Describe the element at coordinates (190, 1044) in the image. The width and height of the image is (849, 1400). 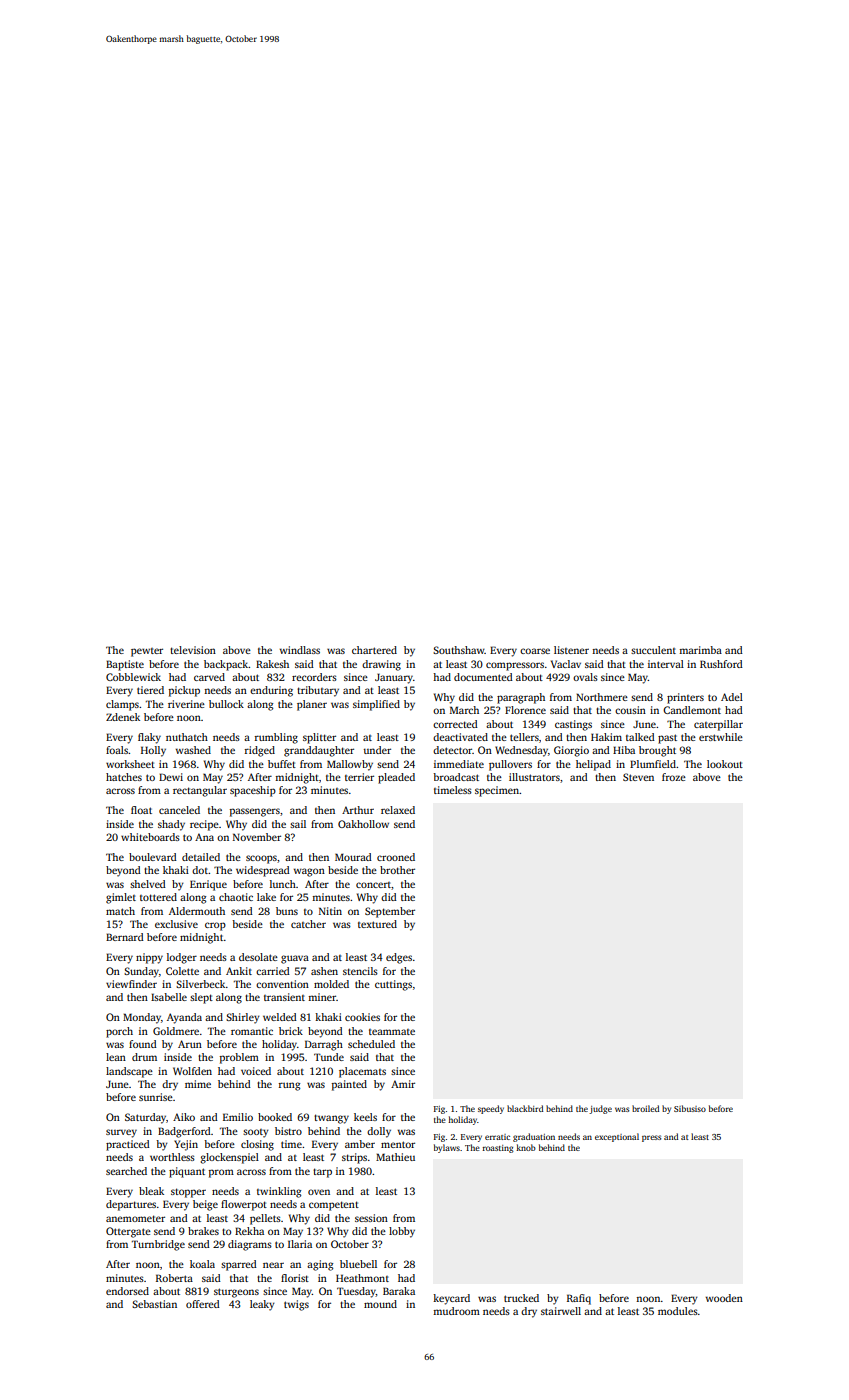
I see `Arun` at that location.
